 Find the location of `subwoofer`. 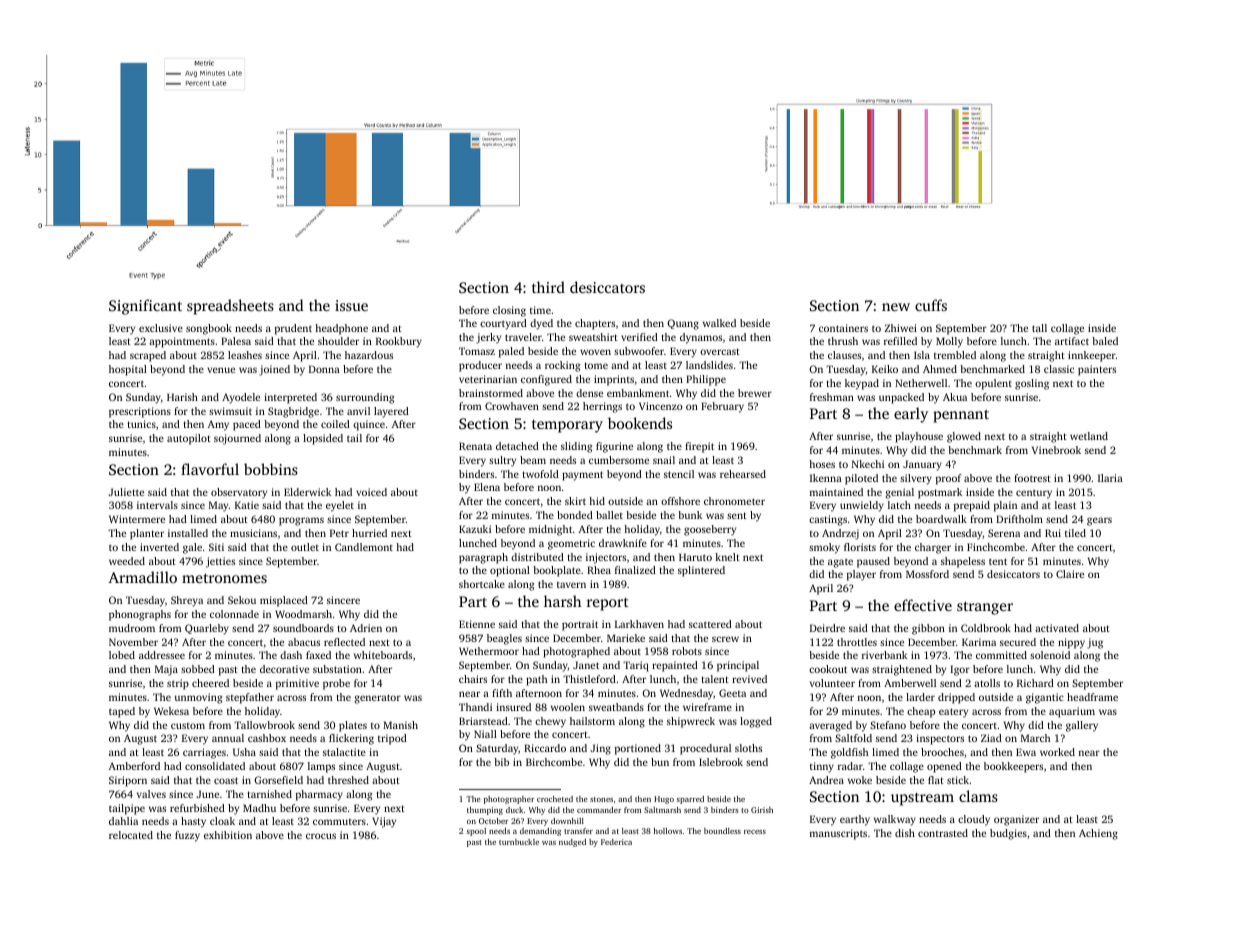

subwoofer is located at coordinates (639, 351).
